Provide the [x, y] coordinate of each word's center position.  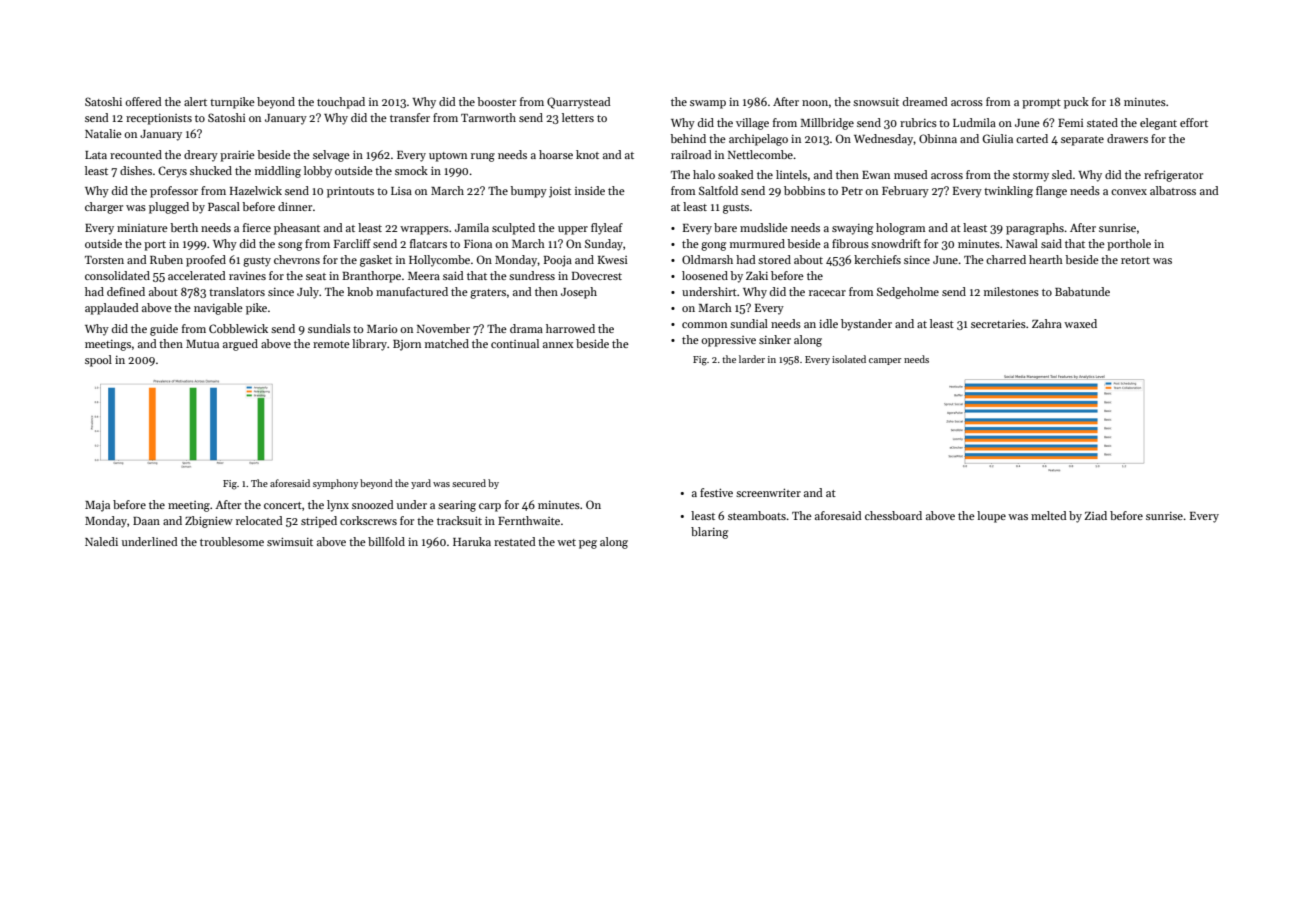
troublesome [232, 541]
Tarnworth [488, 117]
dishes [136, 170]
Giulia [997, 138]
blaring [709, 533]
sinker [775, 339]
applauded [112, 309]
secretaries [998, 323]
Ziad [1095, 515]
